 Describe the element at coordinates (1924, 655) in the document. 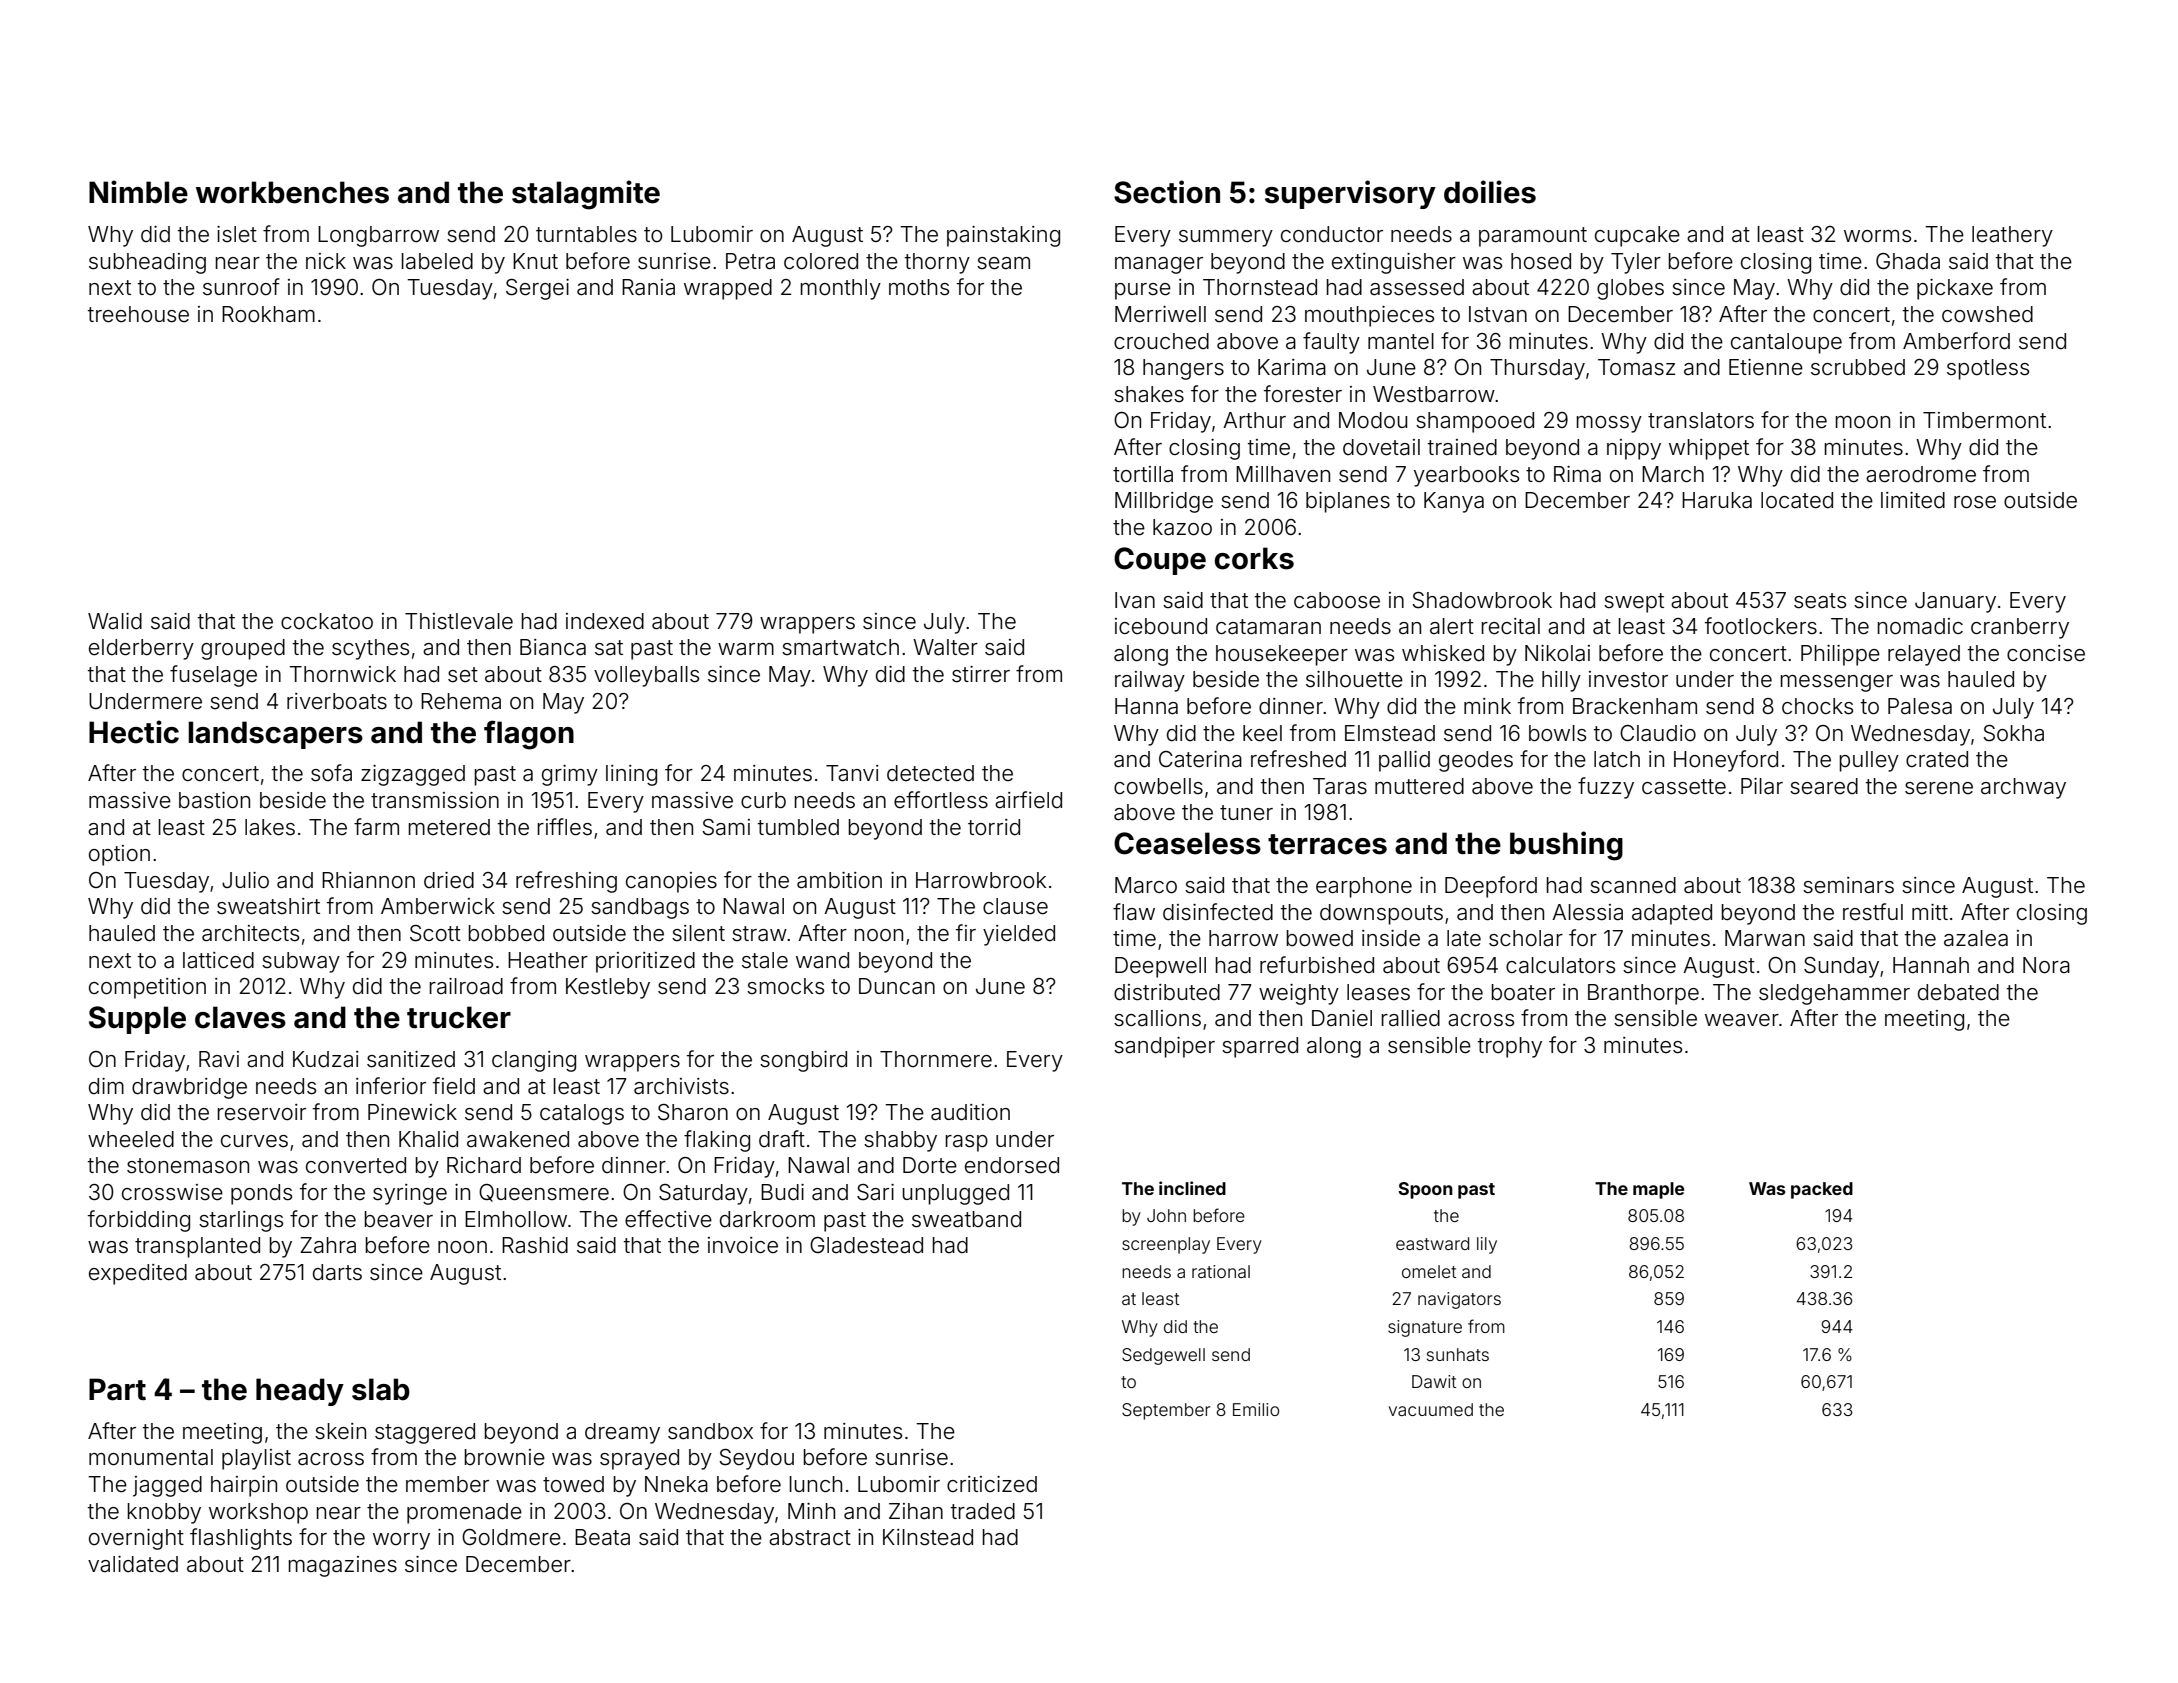

I see `relayed` at that location.
